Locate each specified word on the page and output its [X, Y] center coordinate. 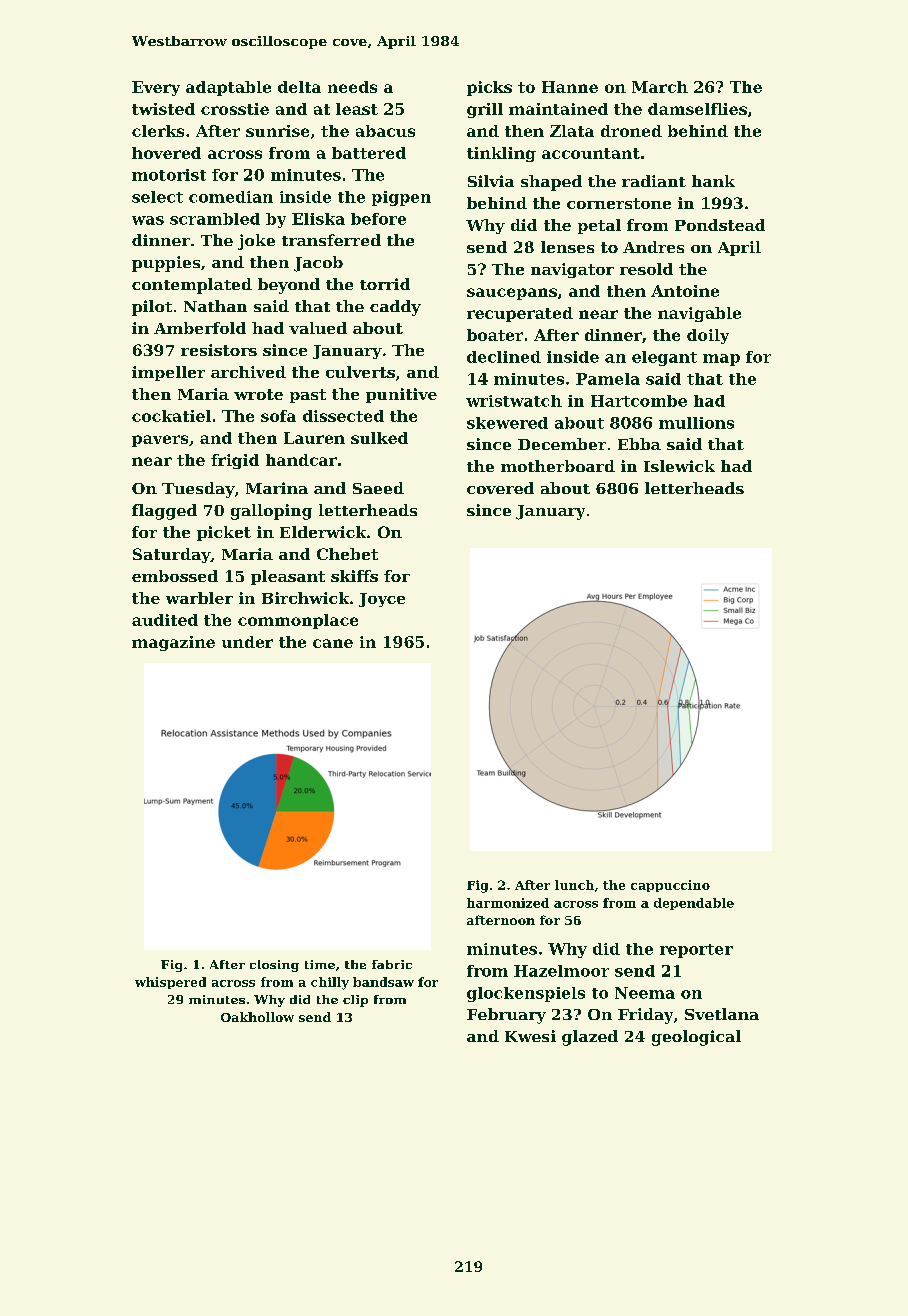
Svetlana [722, 1014]
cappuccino [670, 886]
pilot [152, 308]
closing [274, 966]
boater [495, 335]
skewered [507, 423]
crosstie [235, 109]
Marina [277, 488]
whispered [170, 983]
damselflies [697, 109]
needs [352, 87]
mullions [696, 423]
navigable [699, 314]
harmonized [508, 903]
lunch [574, 885]
